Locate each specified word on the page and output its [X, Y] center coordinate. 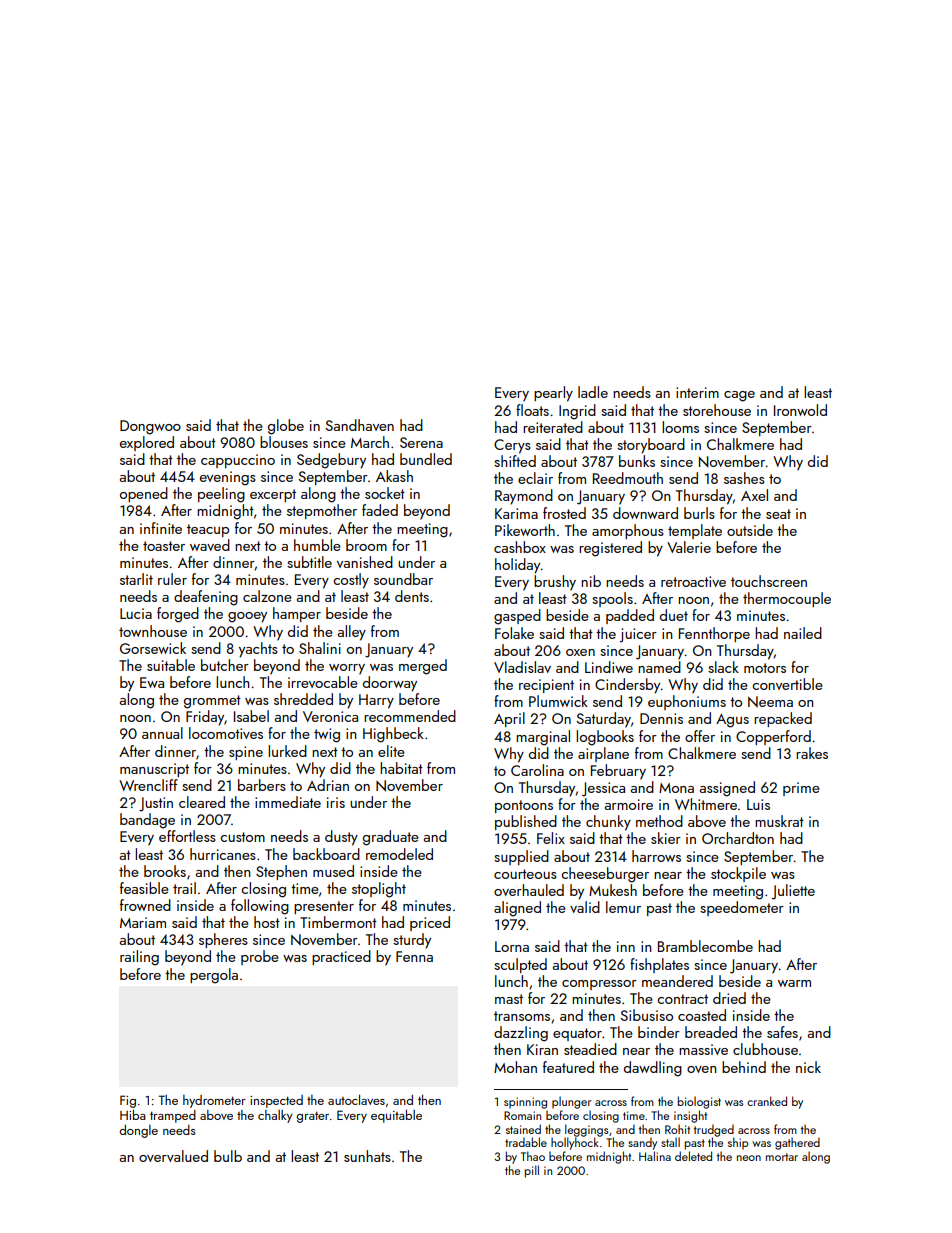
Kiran [542, 1049]
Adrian [328, 785]
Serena [421, 442]
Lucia [136, 613]
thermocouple [787, 599]
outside [750, 530]
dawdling [653, 1069]
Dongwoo [150, 427]
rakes [812, 753]
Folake [514, 633]
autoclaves [356, 1099]
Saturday [603, 720]
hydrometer [214, 1101]
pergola [214, 976]
